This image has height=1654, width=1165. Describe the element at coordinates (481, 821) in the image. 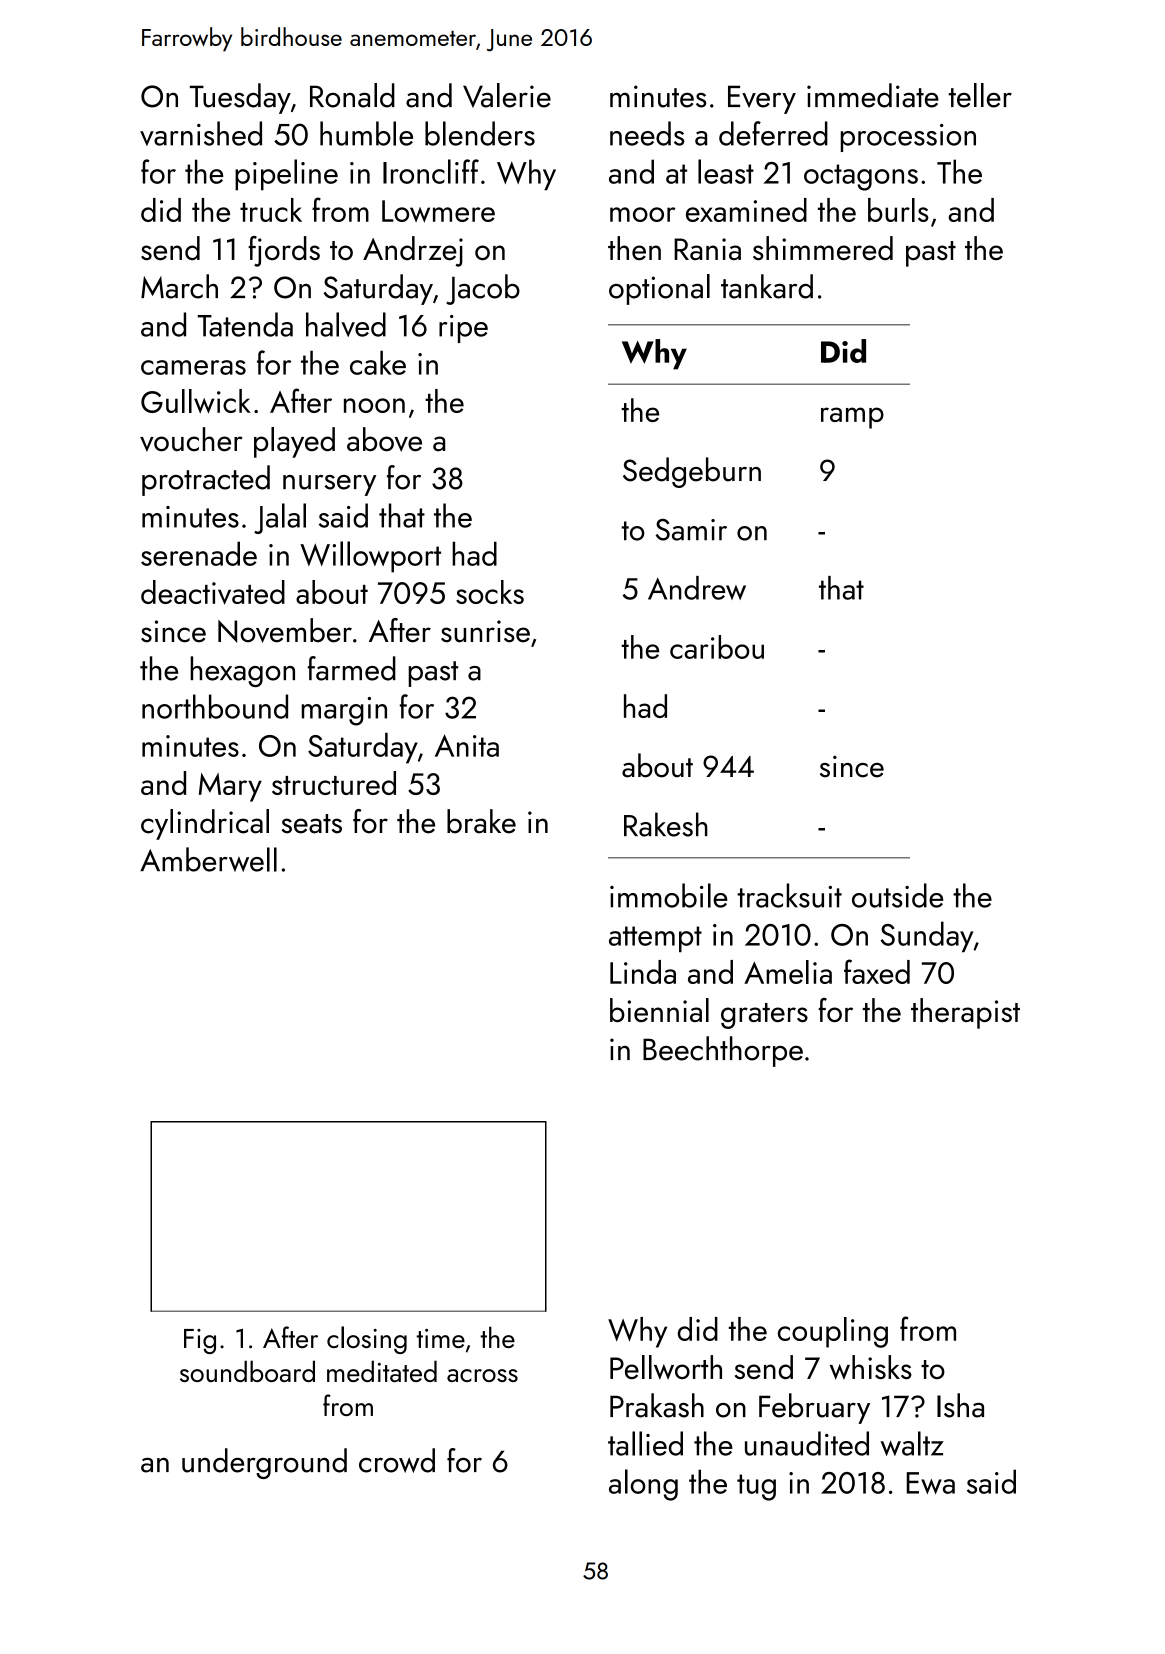

I see `brake` at that location.
